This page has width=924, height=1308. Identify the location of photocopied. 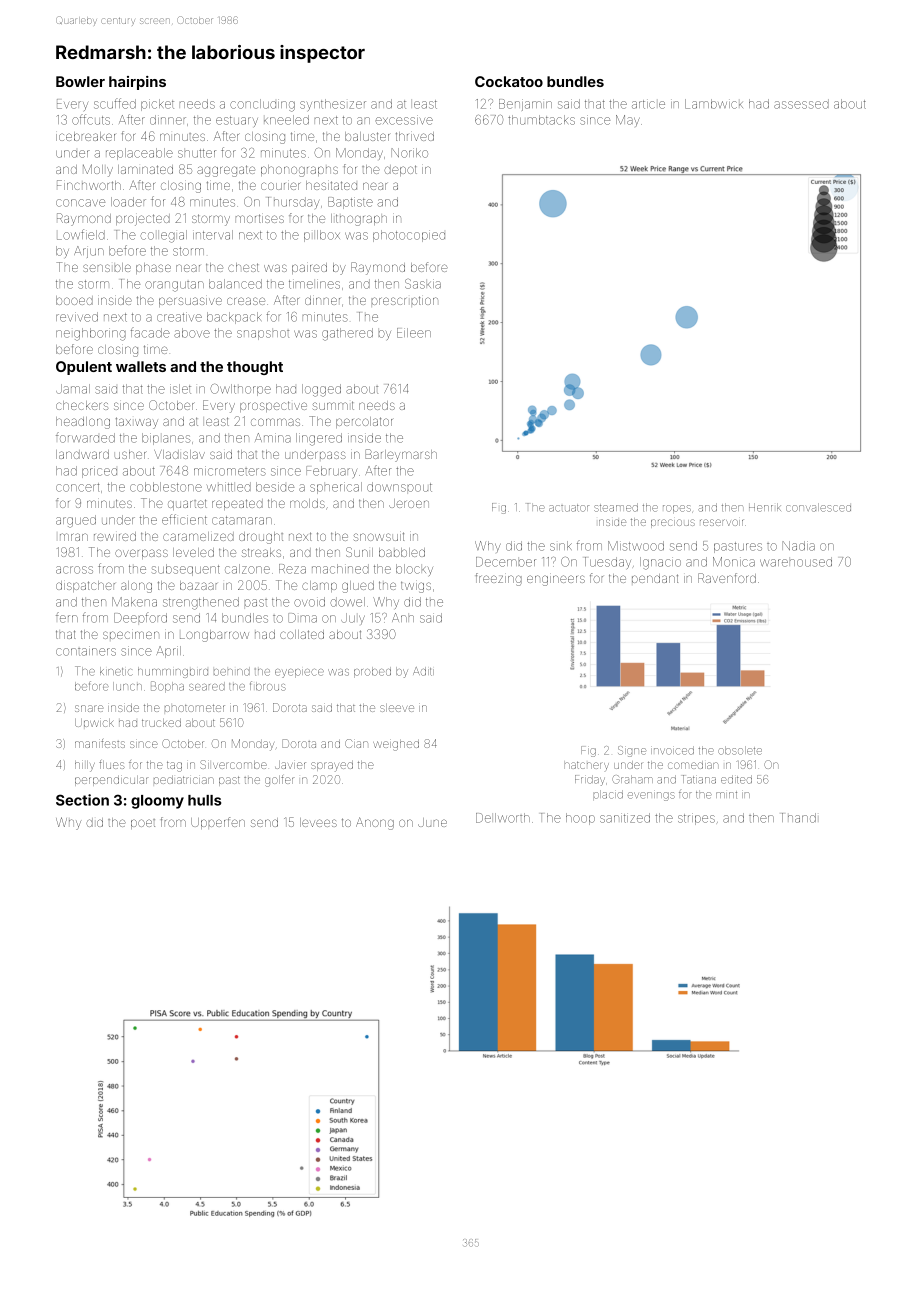
(409, 236).
